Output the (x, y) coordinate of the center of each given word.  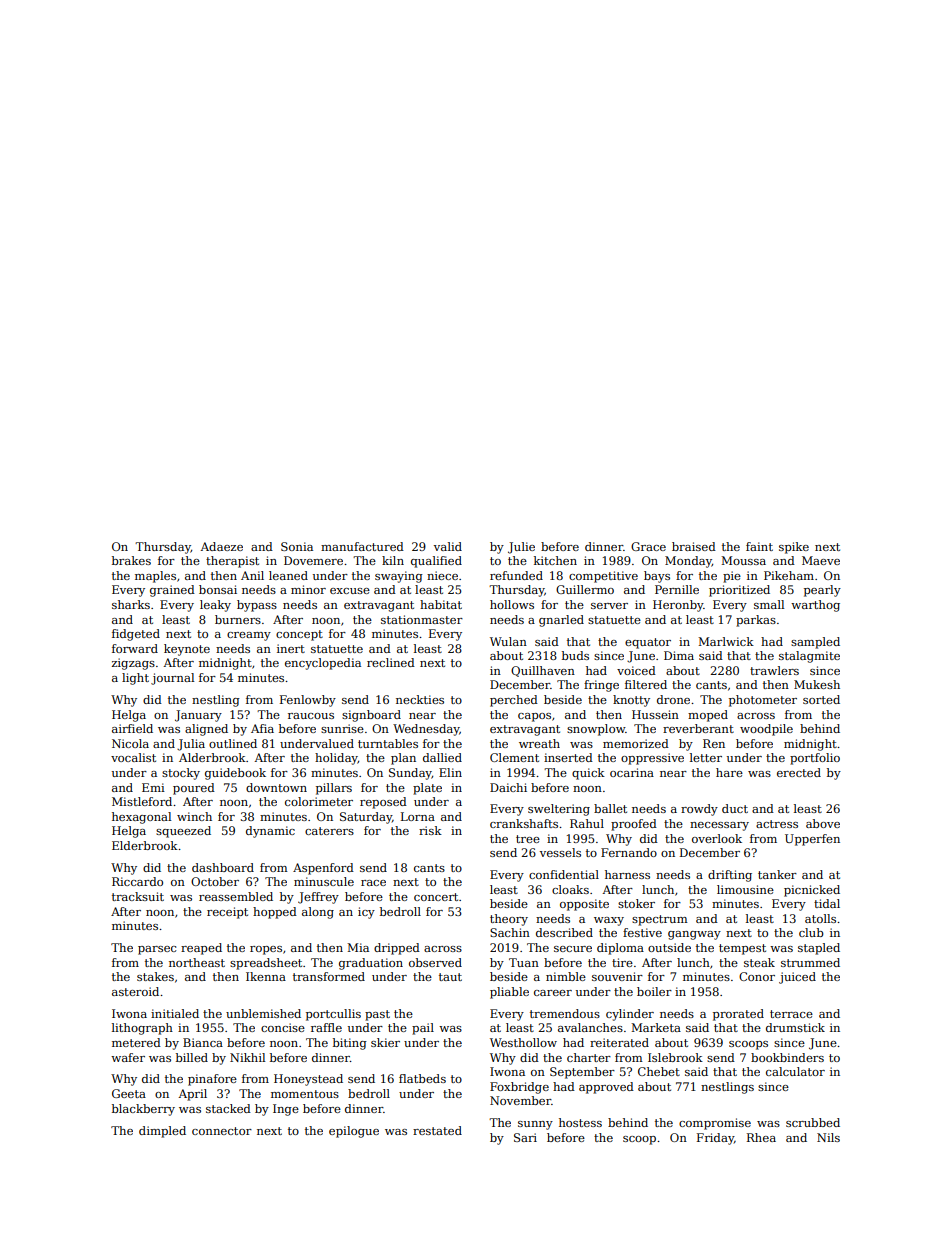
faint (759, 546)
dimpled (162, 1132)
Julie (521, 548)
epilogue (354, 1132)
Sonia (297, 546)
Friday (715, 1139)
